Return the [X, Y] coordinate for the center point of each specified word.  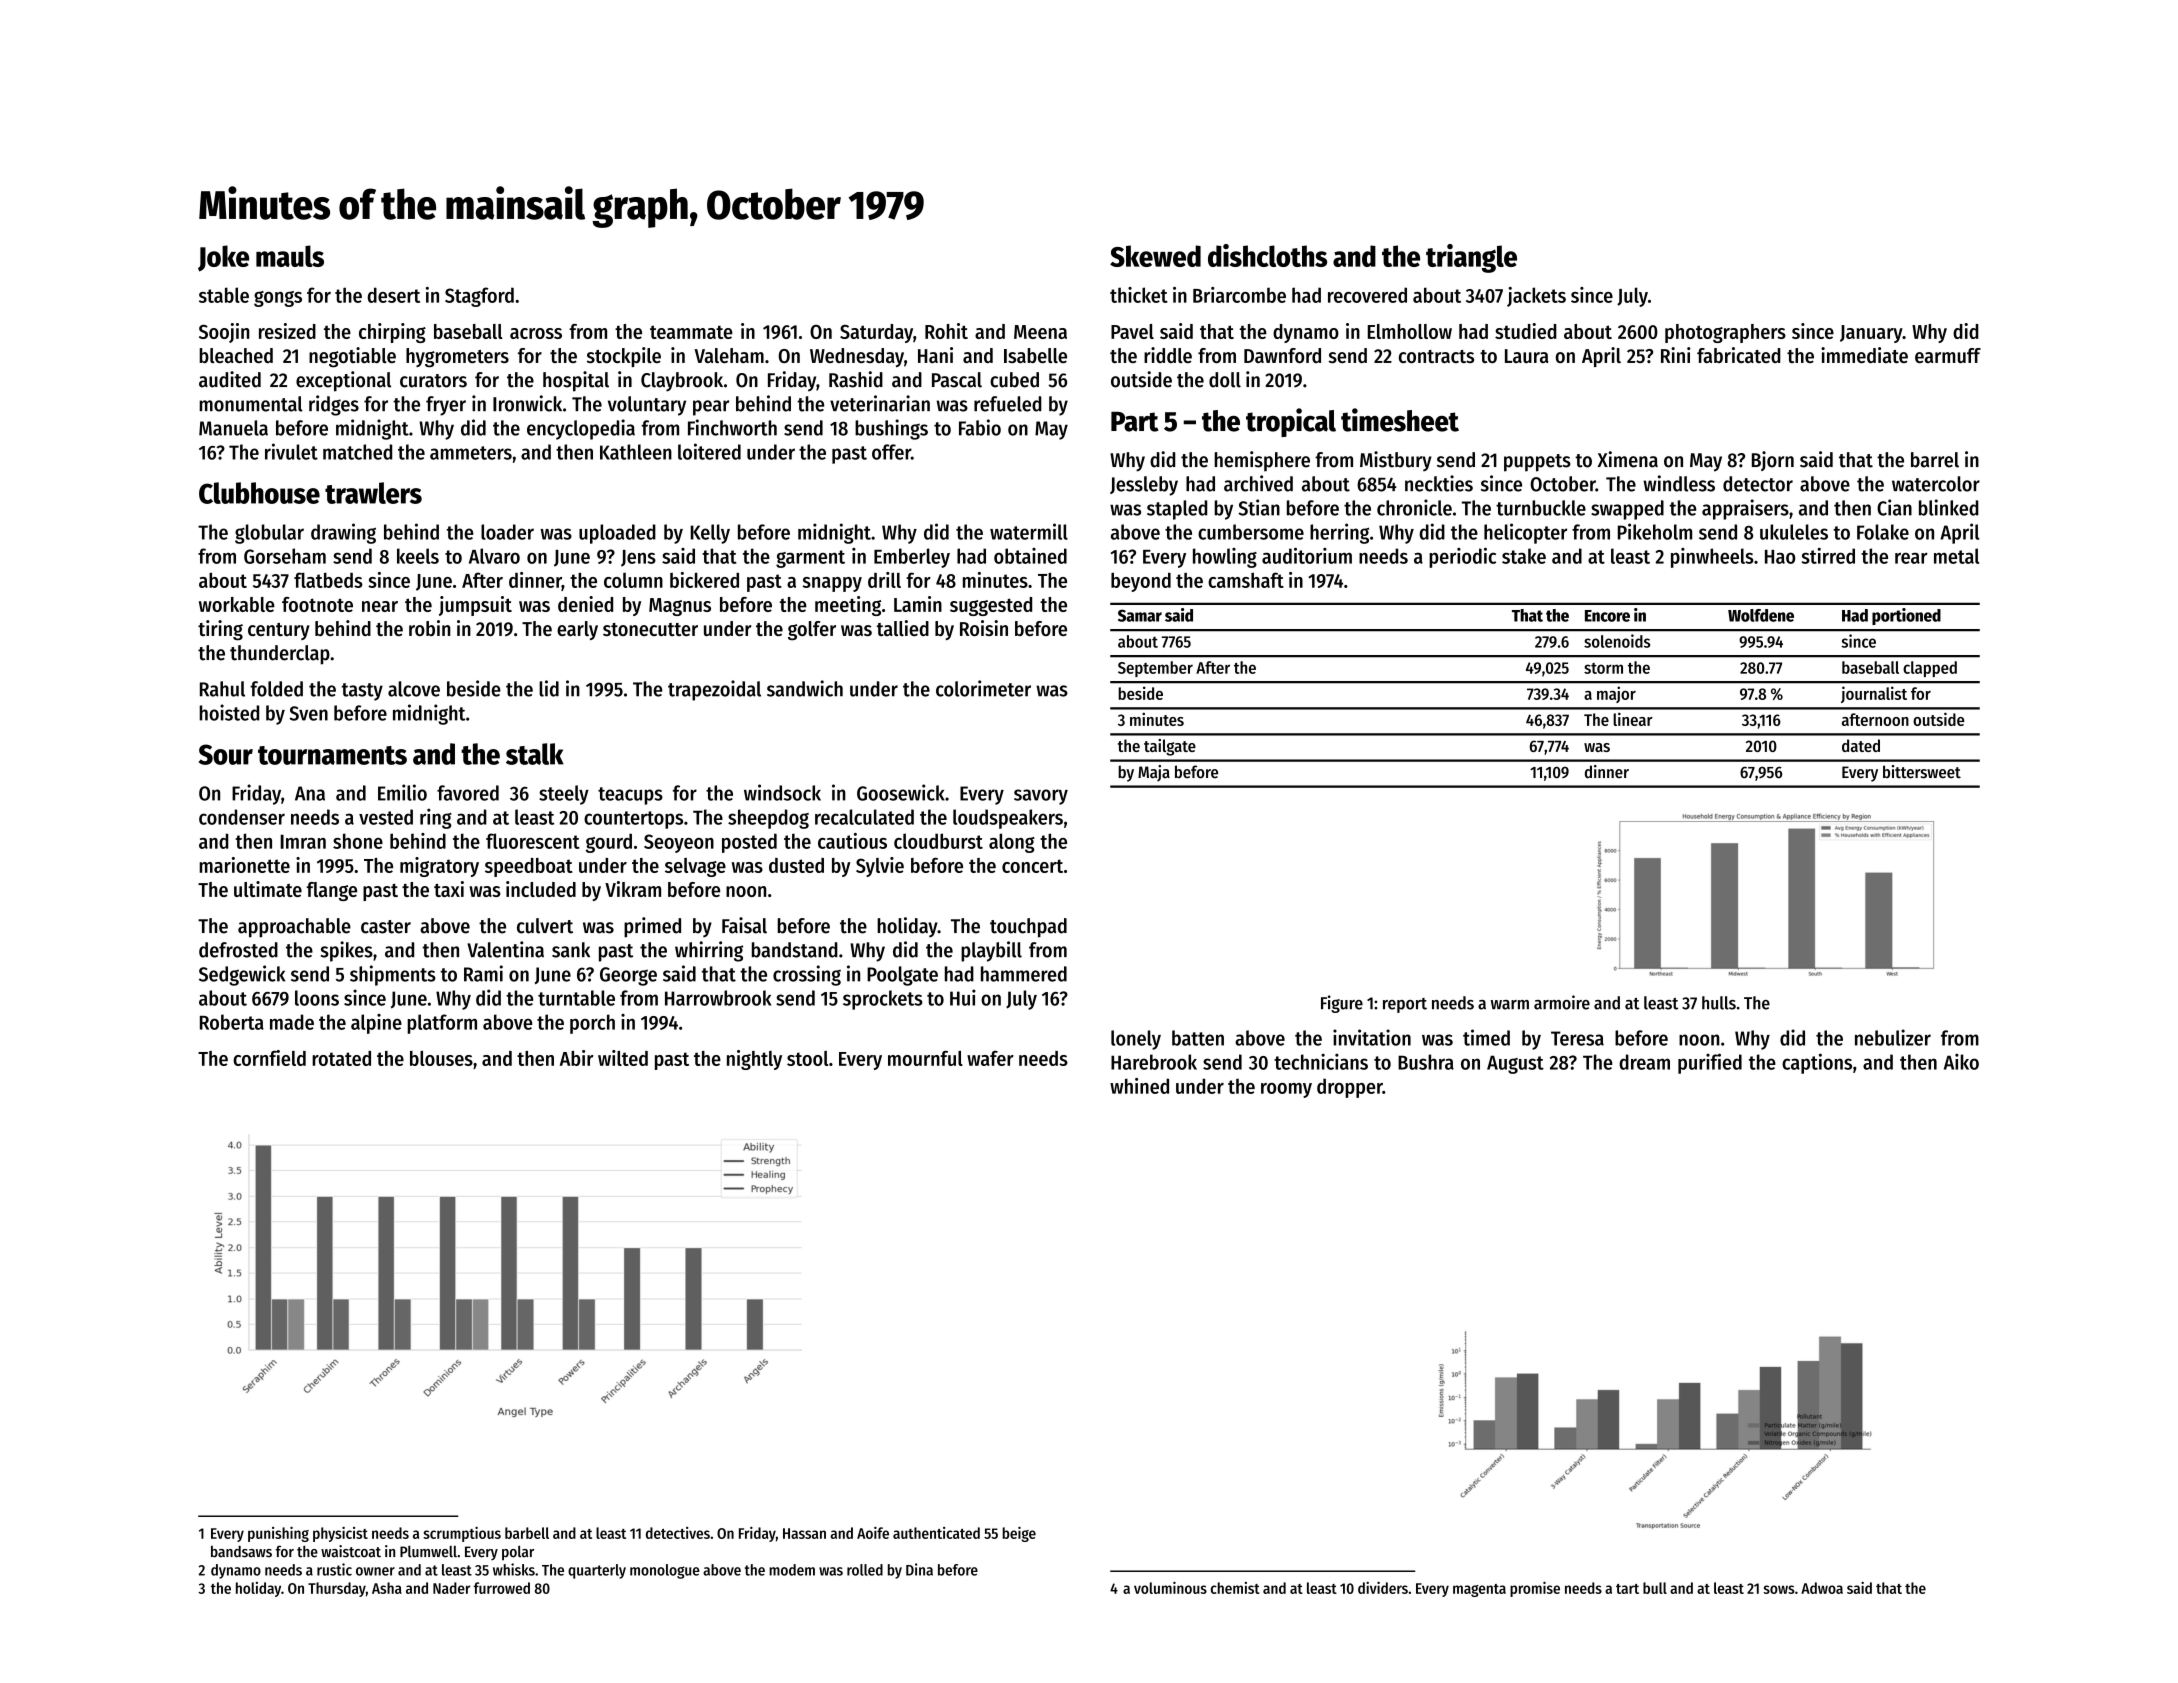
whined [1139, 1086]
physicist [340, 1534]
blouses [441, 1058]
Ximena [1628, 459]
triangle [1471, 258]
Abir [577, 1058]
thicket [1139, 295]
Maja [1154, 773]
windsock [782, 792]
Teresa [1577, 1038]
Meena [1040, 332]
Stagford [479, 297]
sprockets [883, 1000]
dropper [1350, 1088]
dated [1861, 745]
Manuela [233, 428]
